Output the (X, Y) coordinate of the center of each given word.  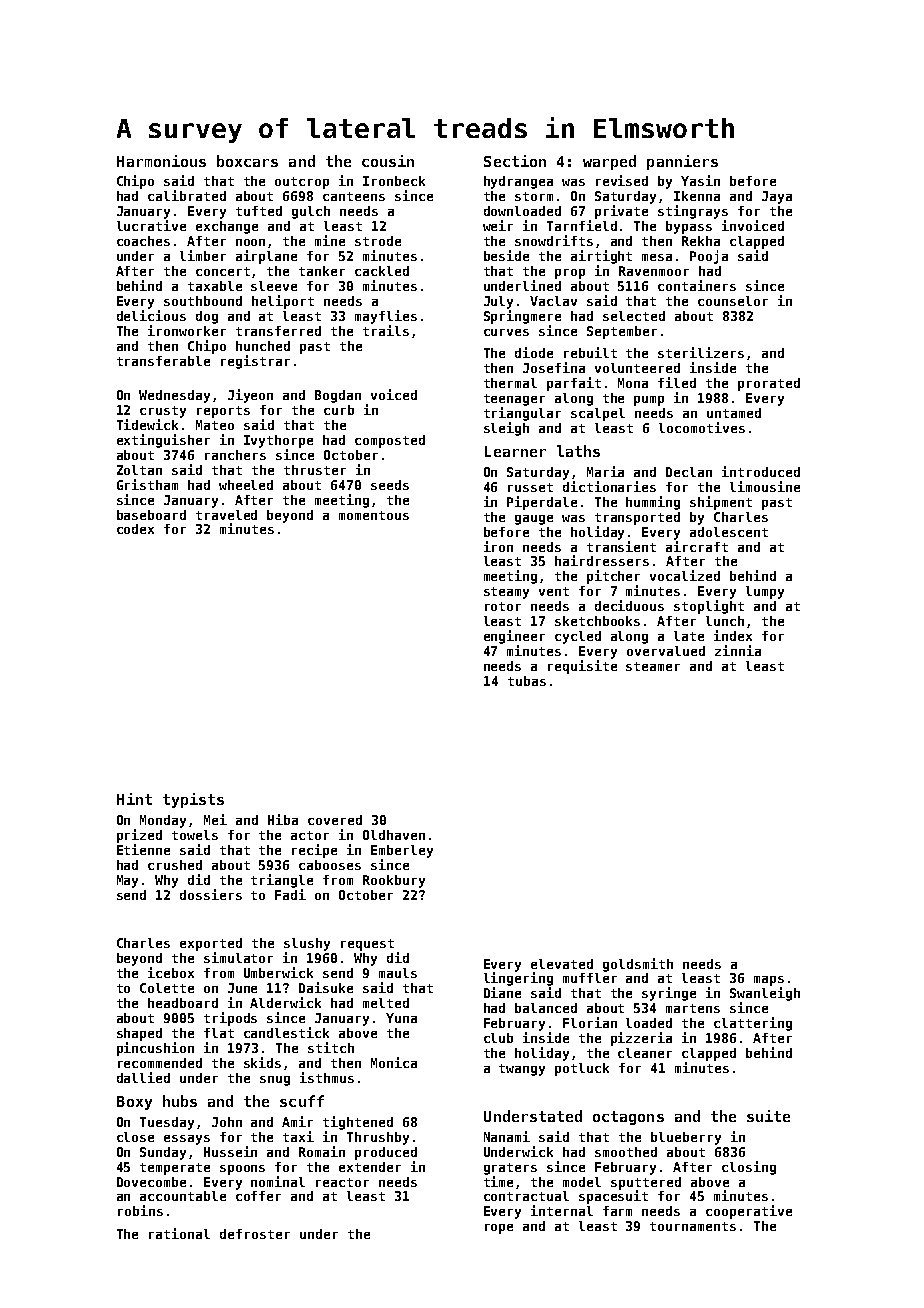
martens (693, 1008)
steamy (506, 593)
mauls (398, 973)
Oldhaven (394, 835)
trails (386, 330)
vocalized (685, 575)
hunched (263, 346)
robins (140, 1210)
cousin (388, 161)
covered (335, 820)
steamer (653, 666)
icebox (171, 972)
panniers (682, 162)
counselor (733, 301)
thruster (315, 470)
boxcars (247, 161)
